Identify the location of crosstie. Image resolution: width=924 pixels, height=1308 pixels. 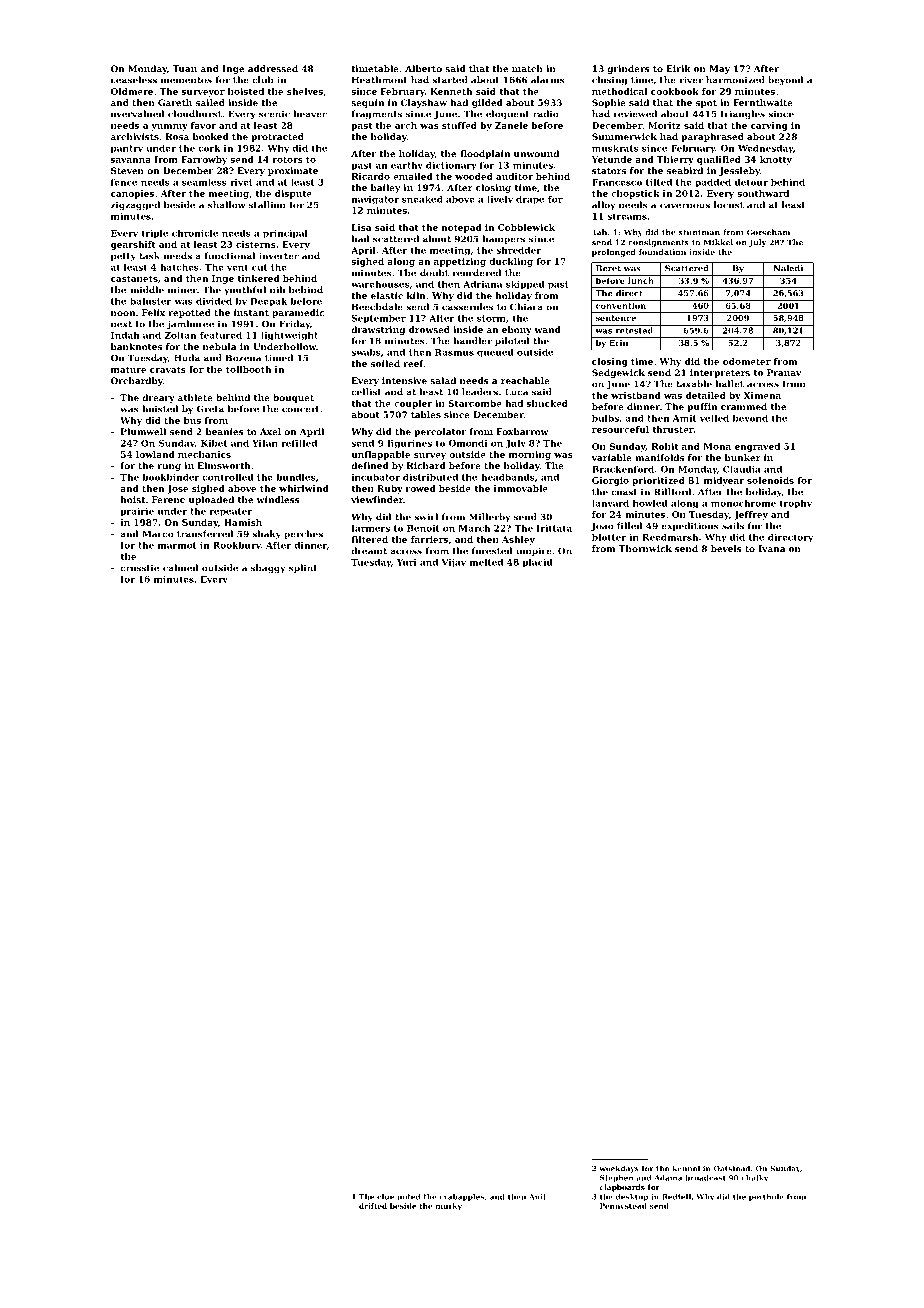
(139, 568).
